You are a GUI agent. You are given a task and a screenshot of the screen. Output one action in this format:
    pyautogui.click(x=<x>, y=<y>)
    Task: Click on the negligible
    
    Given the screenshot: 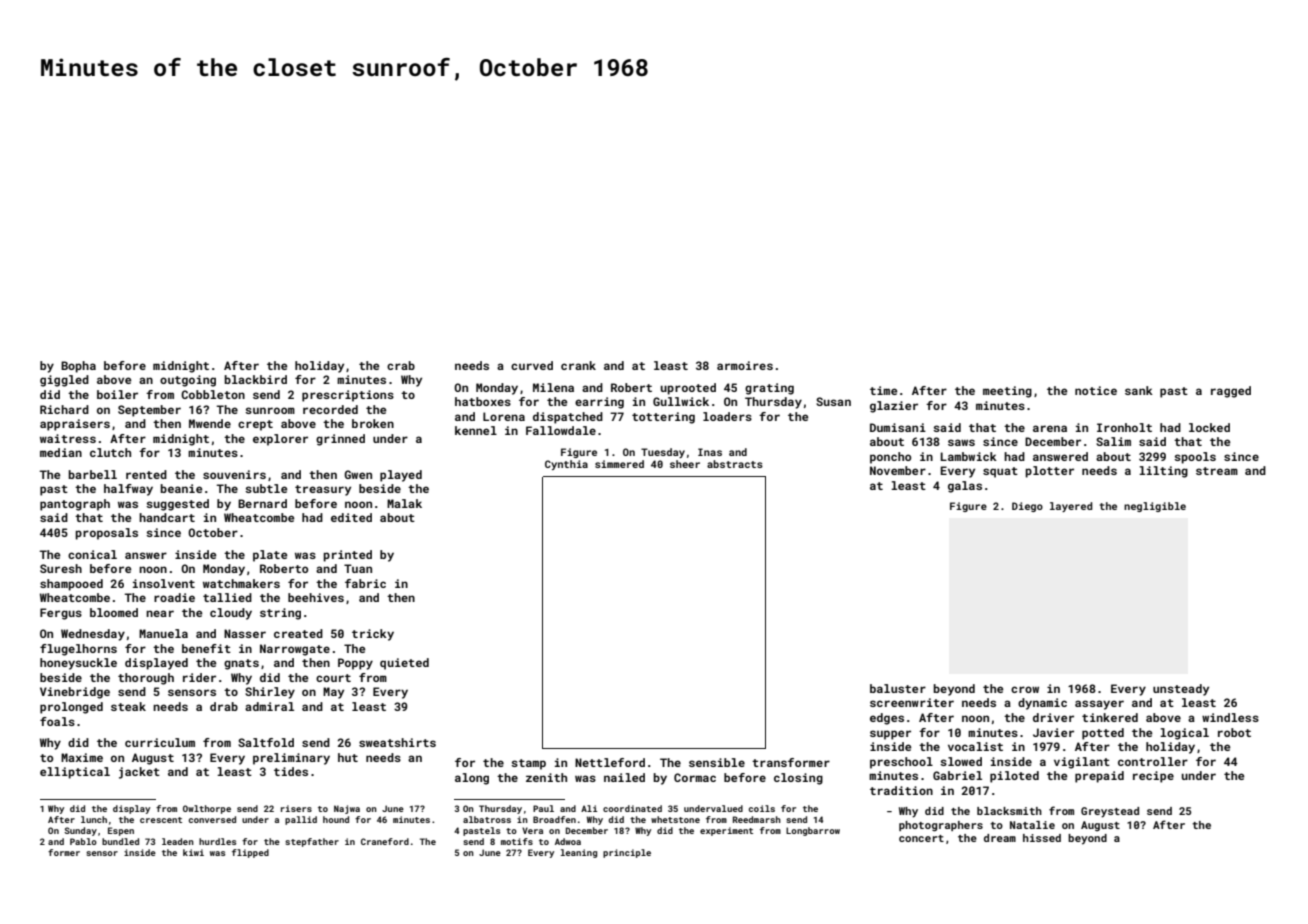 What is the action you would take?
    pyautogui.click(x=1155, y=507)
